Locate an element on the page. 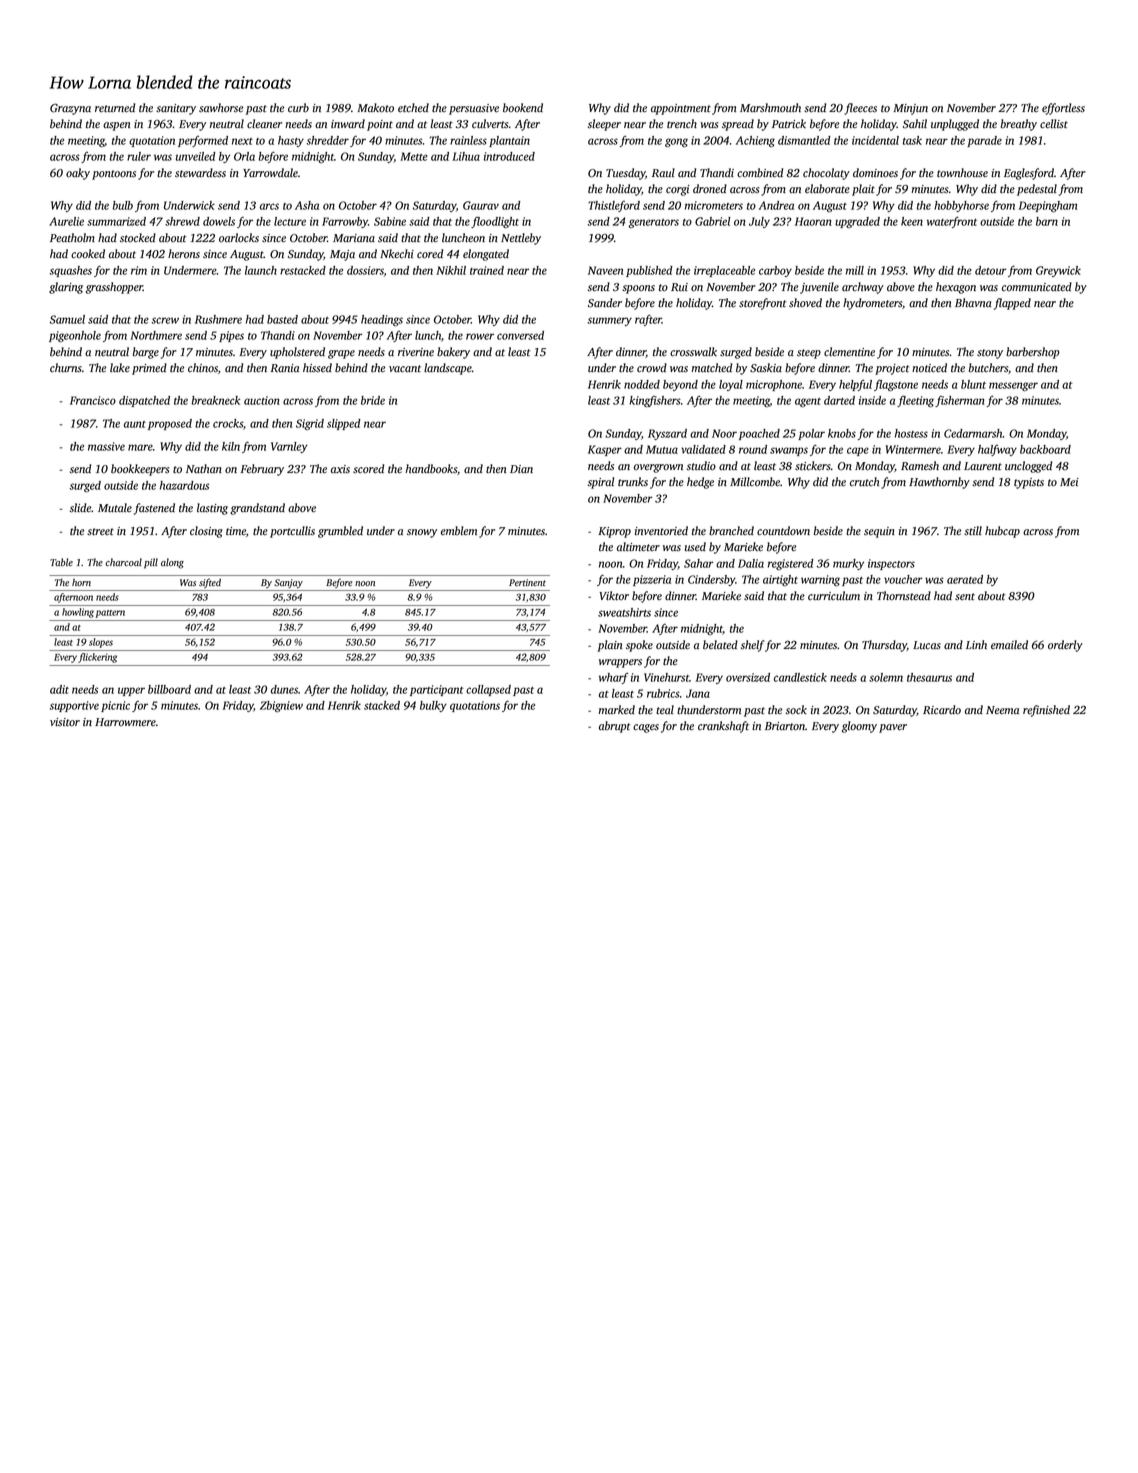 The height and width of the document is (1473, 1138). bookend is located at coordinates (523, 108).
